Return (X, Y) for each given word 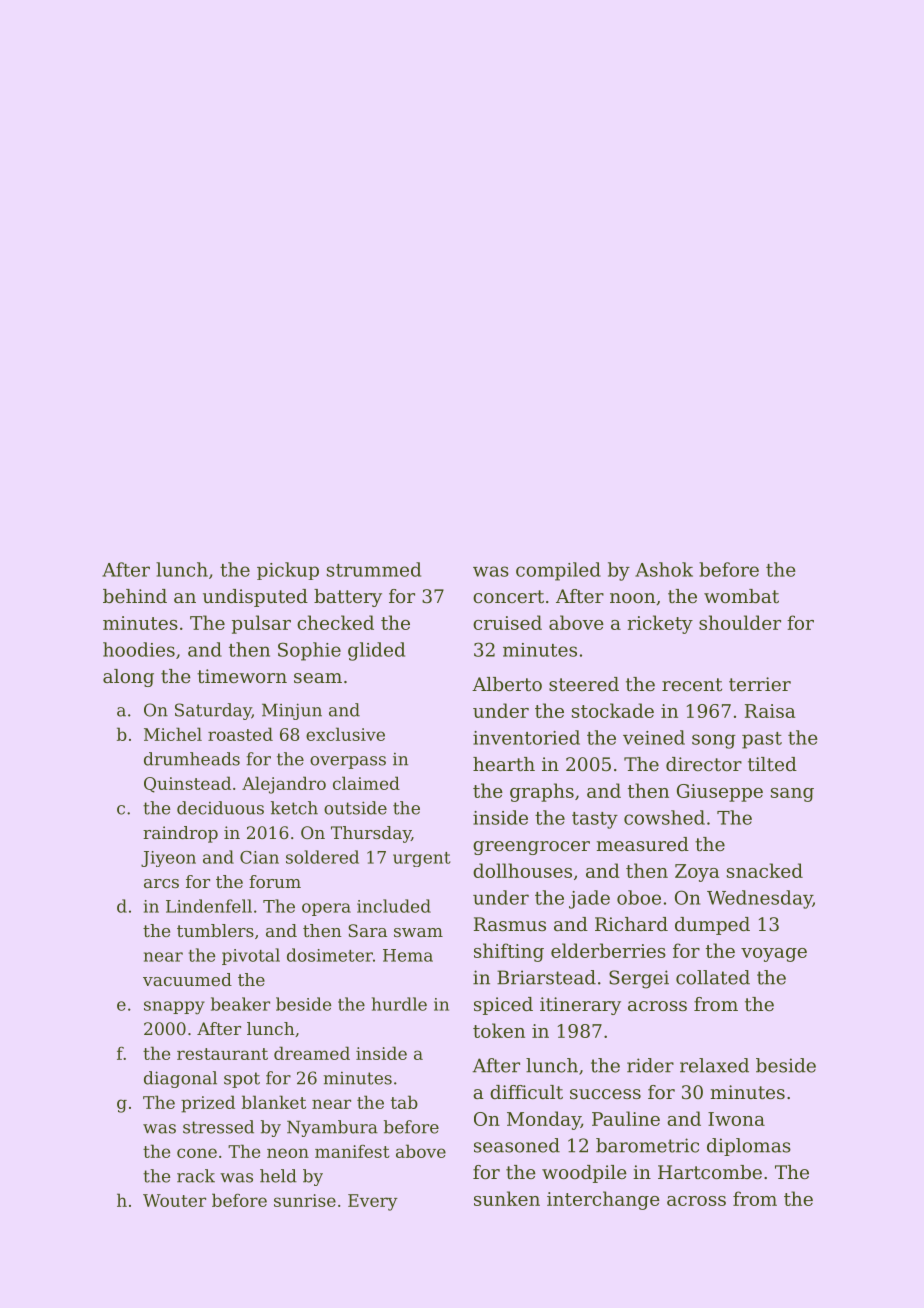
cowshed (664, 817)
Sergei (639, 979)
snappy (174, 1008)
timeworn (242, 676)
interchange (603, 1200)
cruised (507, 622)
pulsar (261, 624)
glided (376, 651)
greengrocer (531, 848)
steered (584, 684)
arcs (161, 883)
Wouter (174, 1200)
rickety (660, 624)
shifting (509, 952)
